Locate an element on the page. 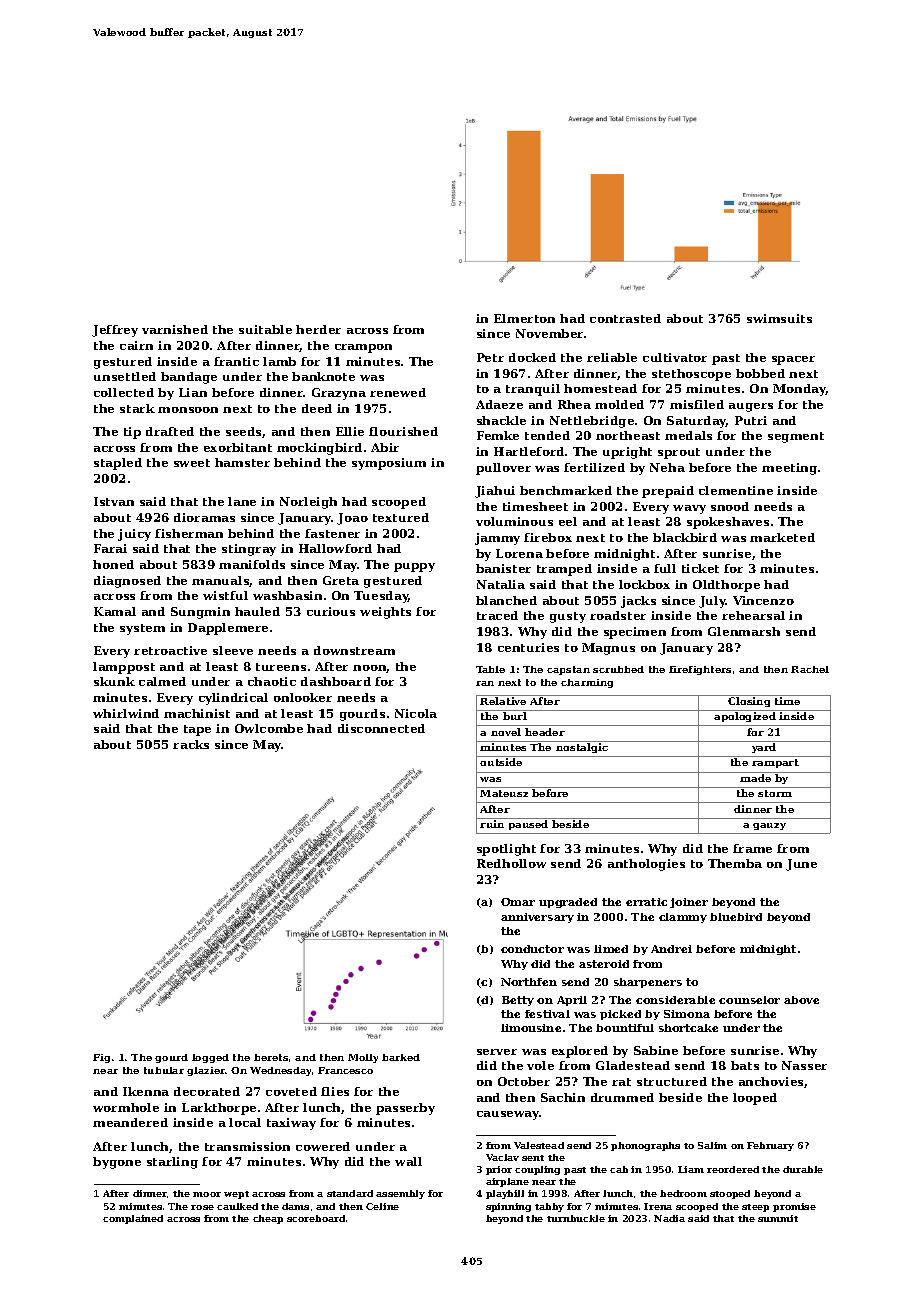 This page has width=924, height=1308. swimsuits is located at coordinates (779, 318).
